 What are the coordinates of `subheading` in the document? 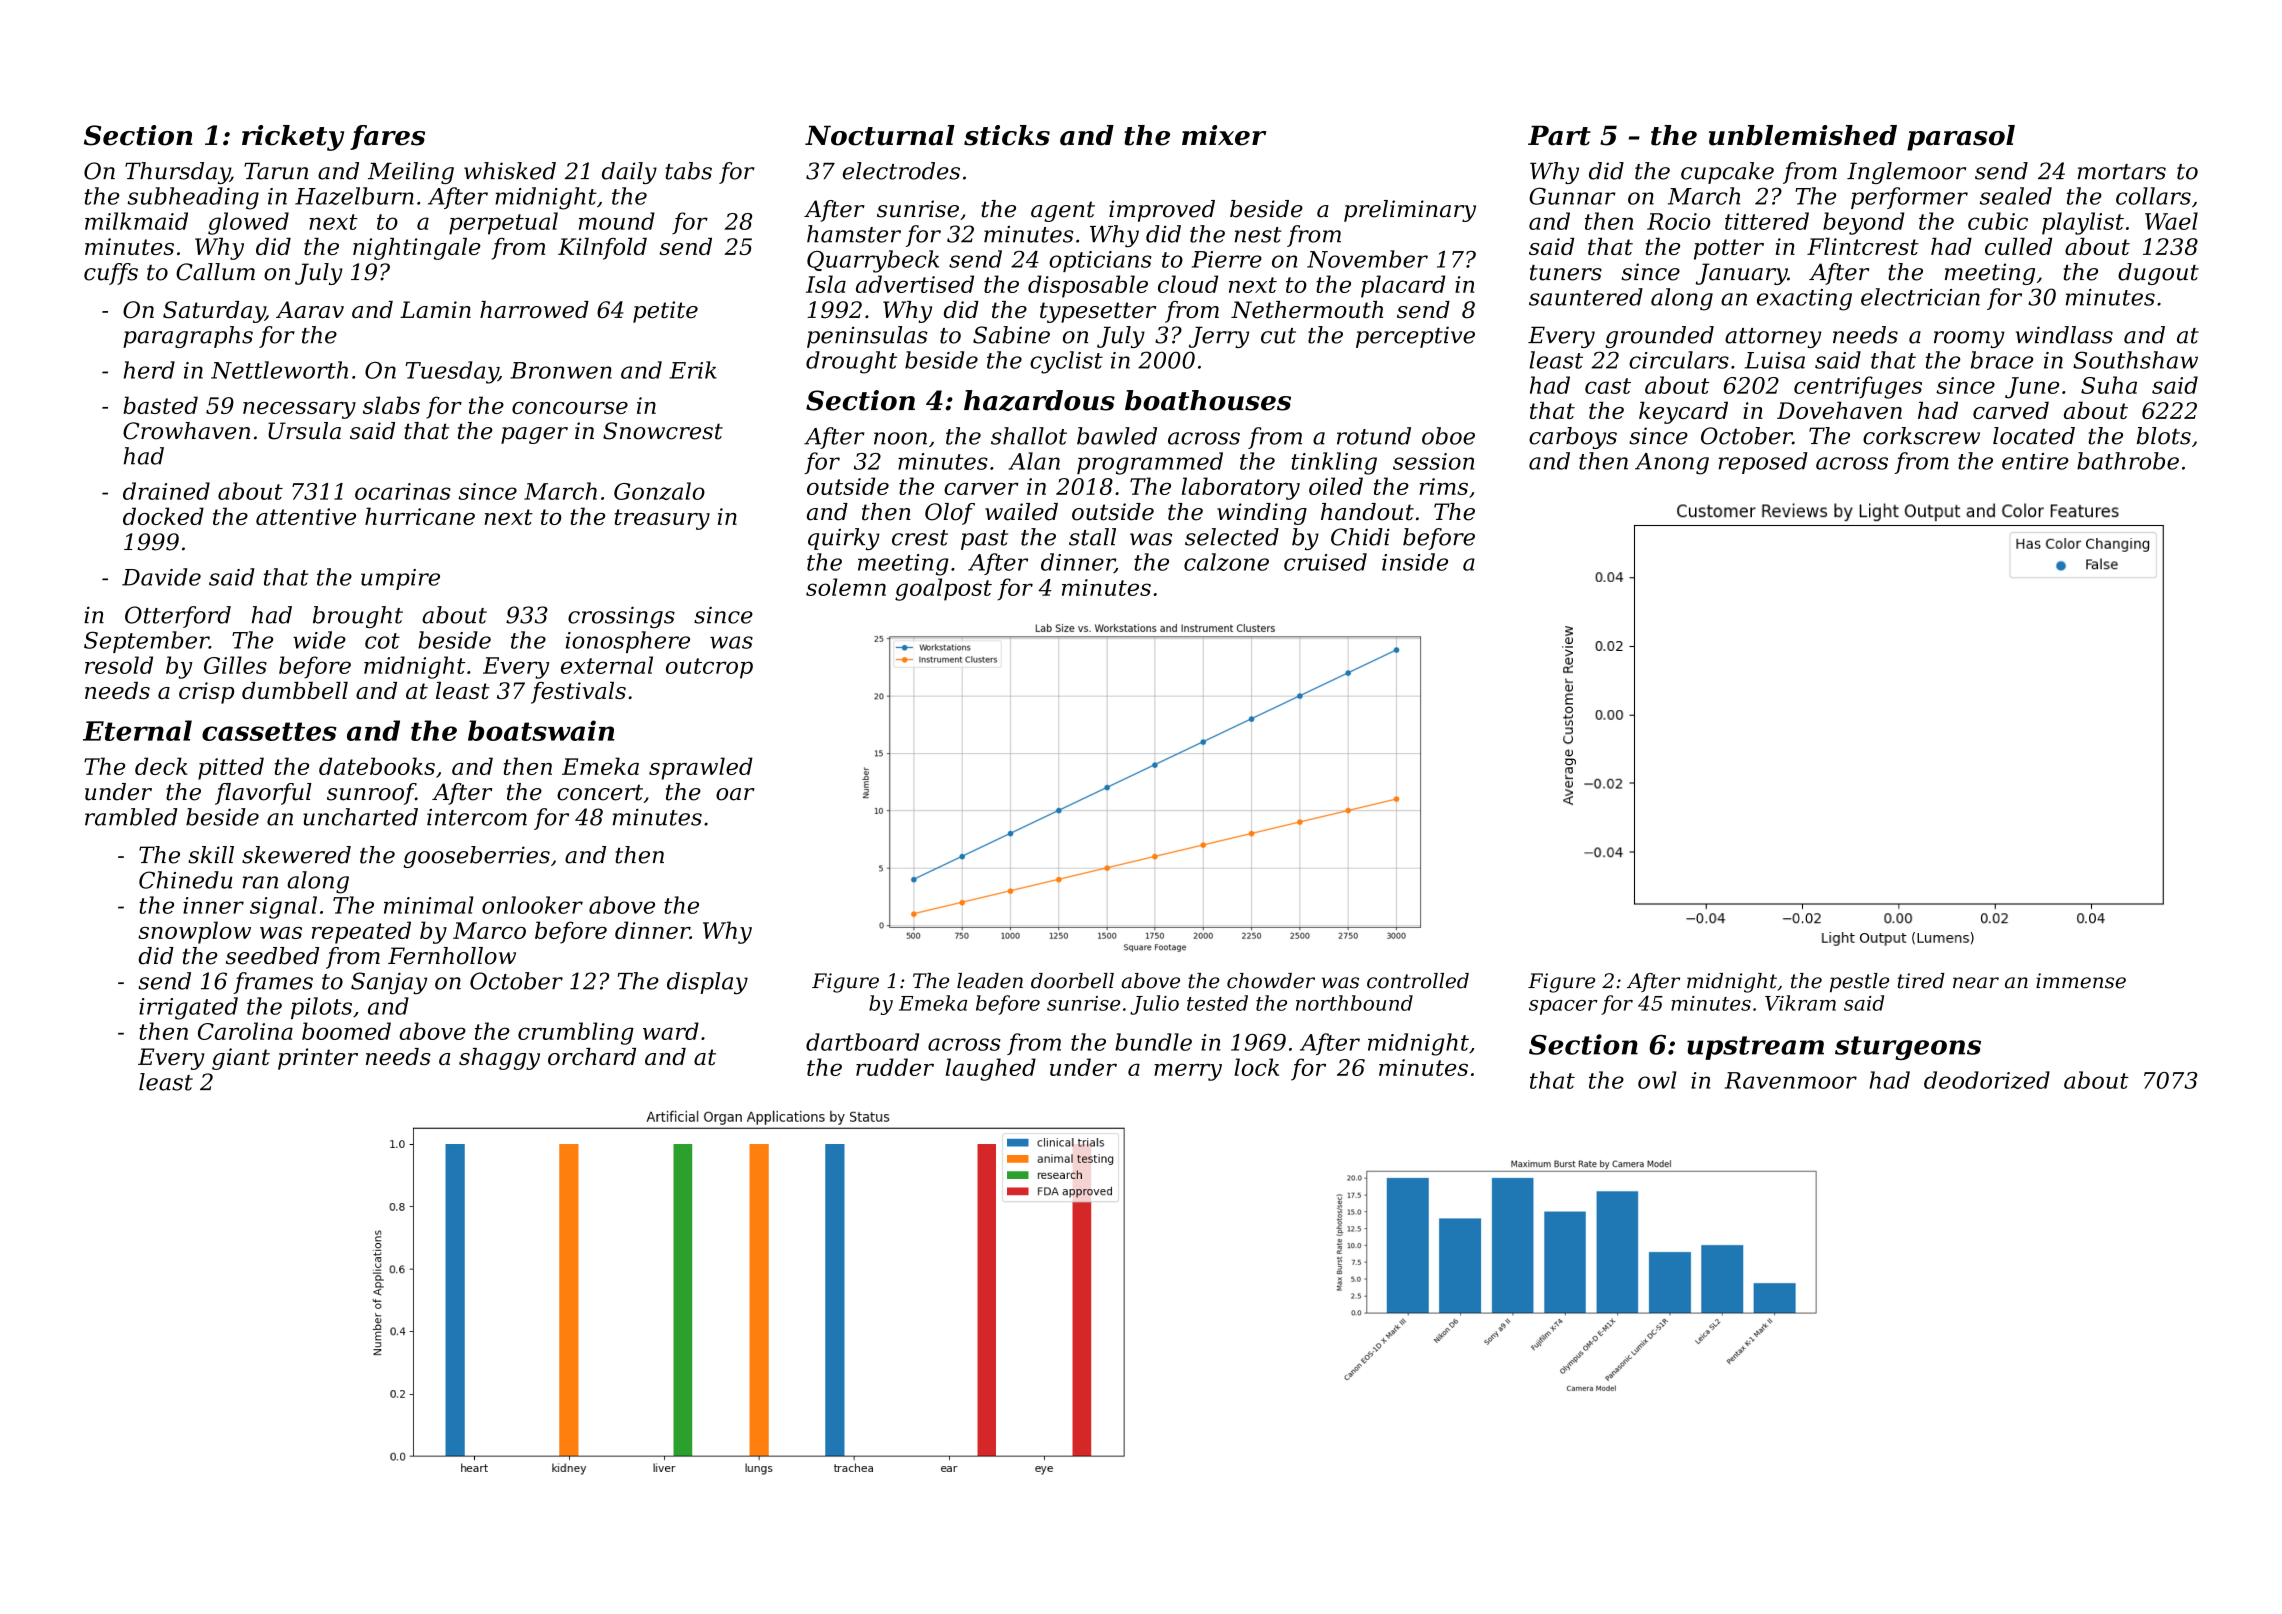 It's located at (193, 198).
